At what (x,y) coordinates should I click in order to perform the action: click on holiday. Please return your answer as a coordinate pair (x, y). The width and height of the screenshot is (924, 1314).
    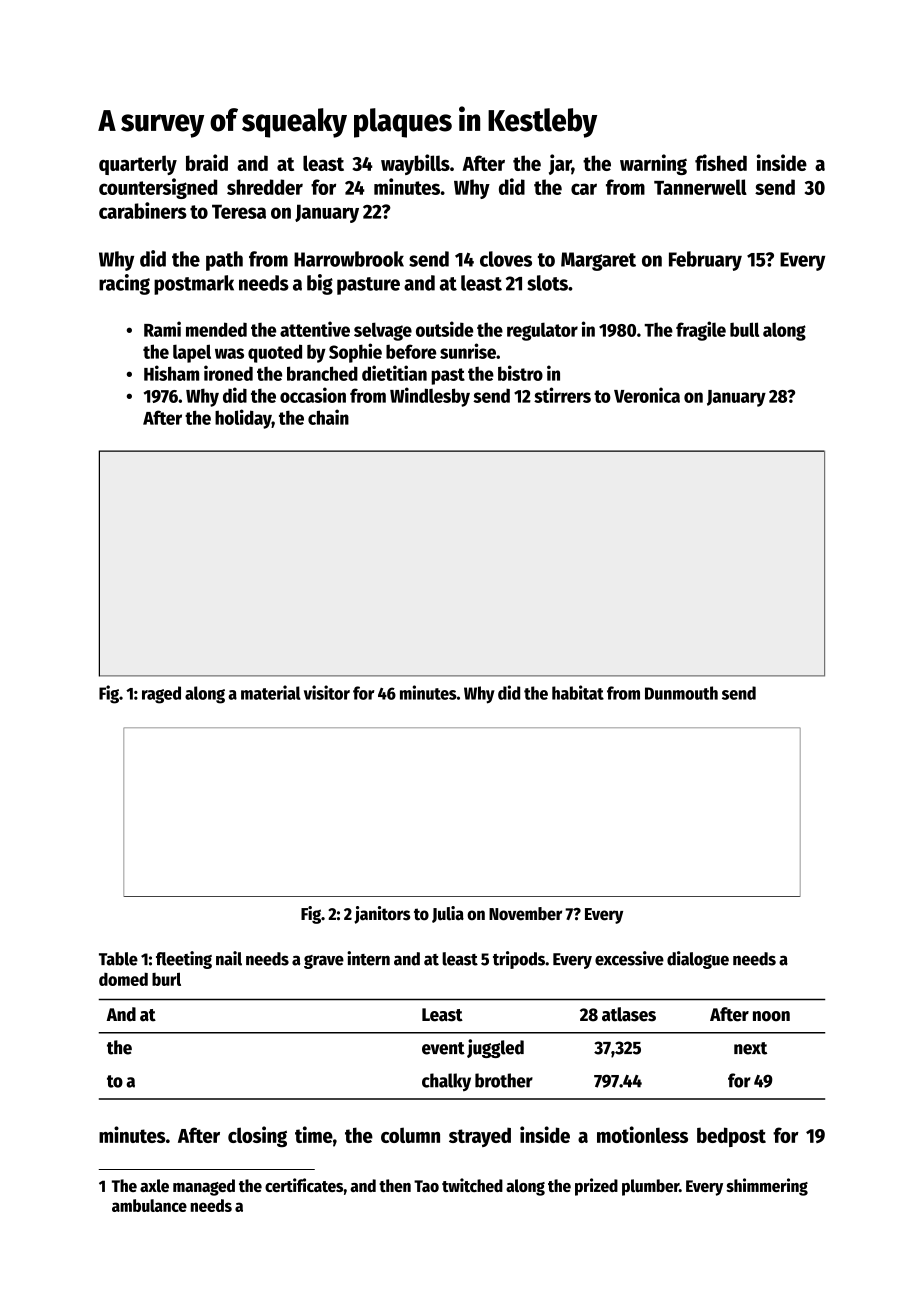
    Looking at the image, I should click on (243, 419).
